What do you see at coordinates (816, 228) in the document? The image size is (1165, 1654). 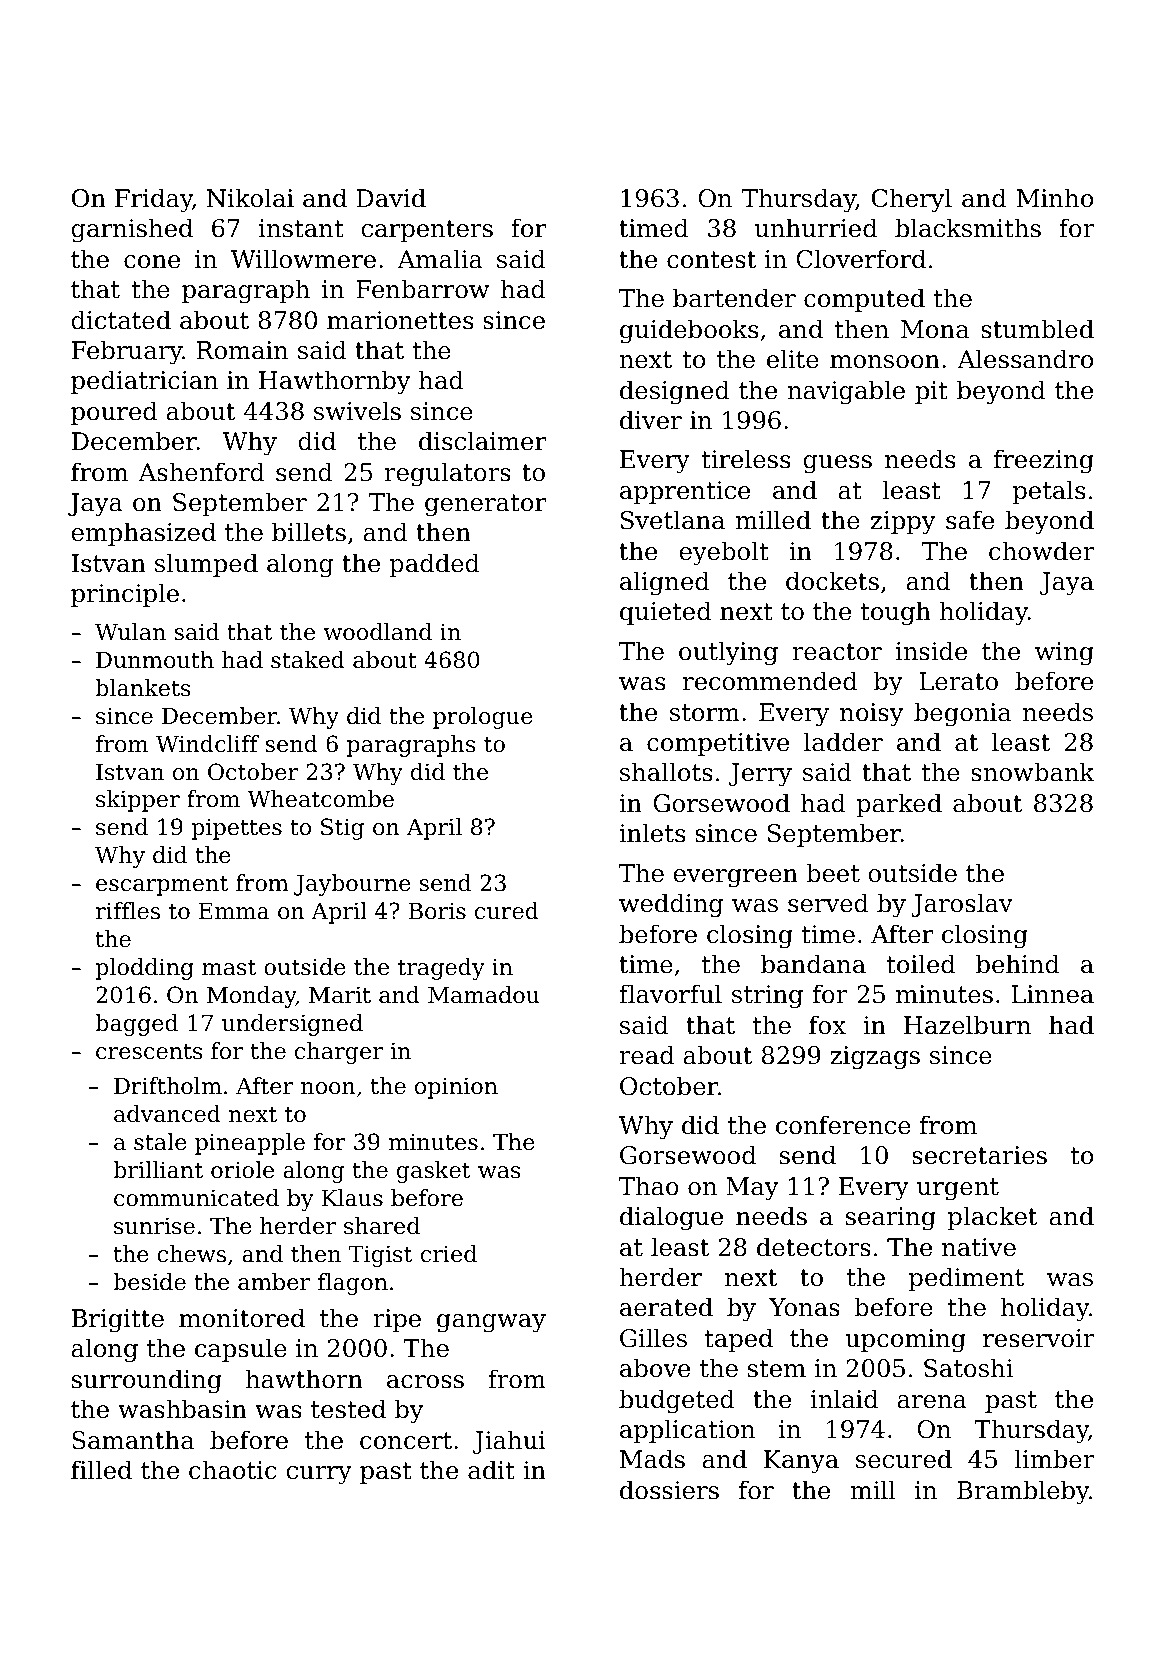 I see `unhurried` at bounding box center [816, 228].
